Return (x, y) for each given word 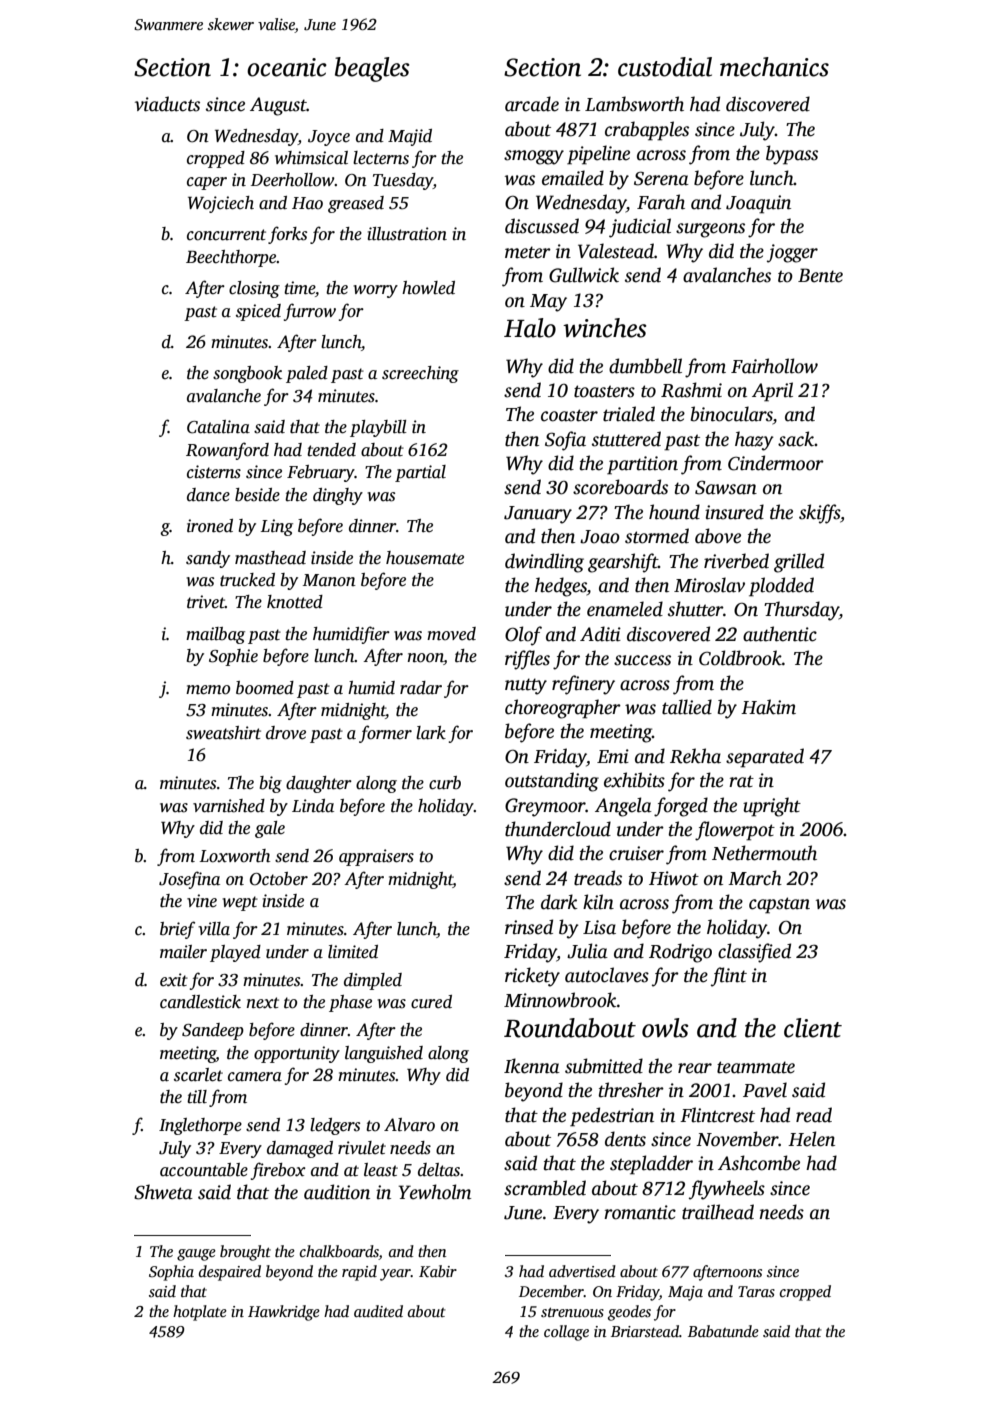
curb (445, 783)
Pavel (765, 1090)
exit (174, 980)
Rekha (695, 756)
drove (286, 733)
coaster (569, 415)
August (278, 106)
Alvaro (409, 1125)
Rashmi (691, 390)
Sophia (171, 1273)
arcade (532, 104)
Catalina (218, 427)
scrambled (545, 1188)
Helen (811, 1139)
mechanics (774, 67)
